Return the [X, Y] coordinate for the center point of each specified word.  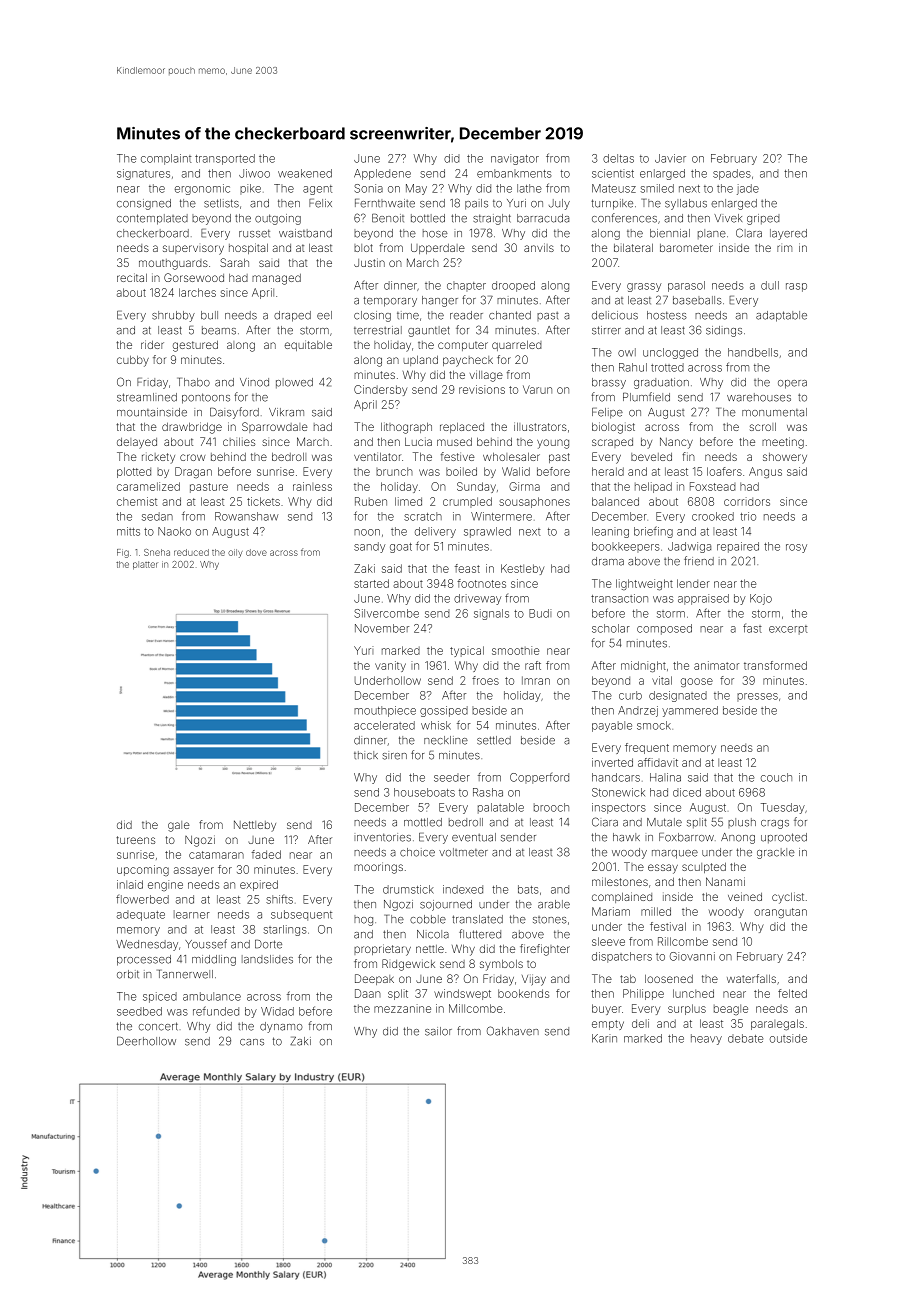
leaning [610, 532]
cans [252, 1042]
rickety [158, 458]
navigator [515, 159]
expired [259, 885]
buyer [606, 1009]
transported [225, 159]
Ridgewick [408, 965]
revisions [482, 389]
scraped [612, 443]
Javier [670, 158]
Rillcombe [683, 941]
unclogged [670, 353]
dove [256, 552]
